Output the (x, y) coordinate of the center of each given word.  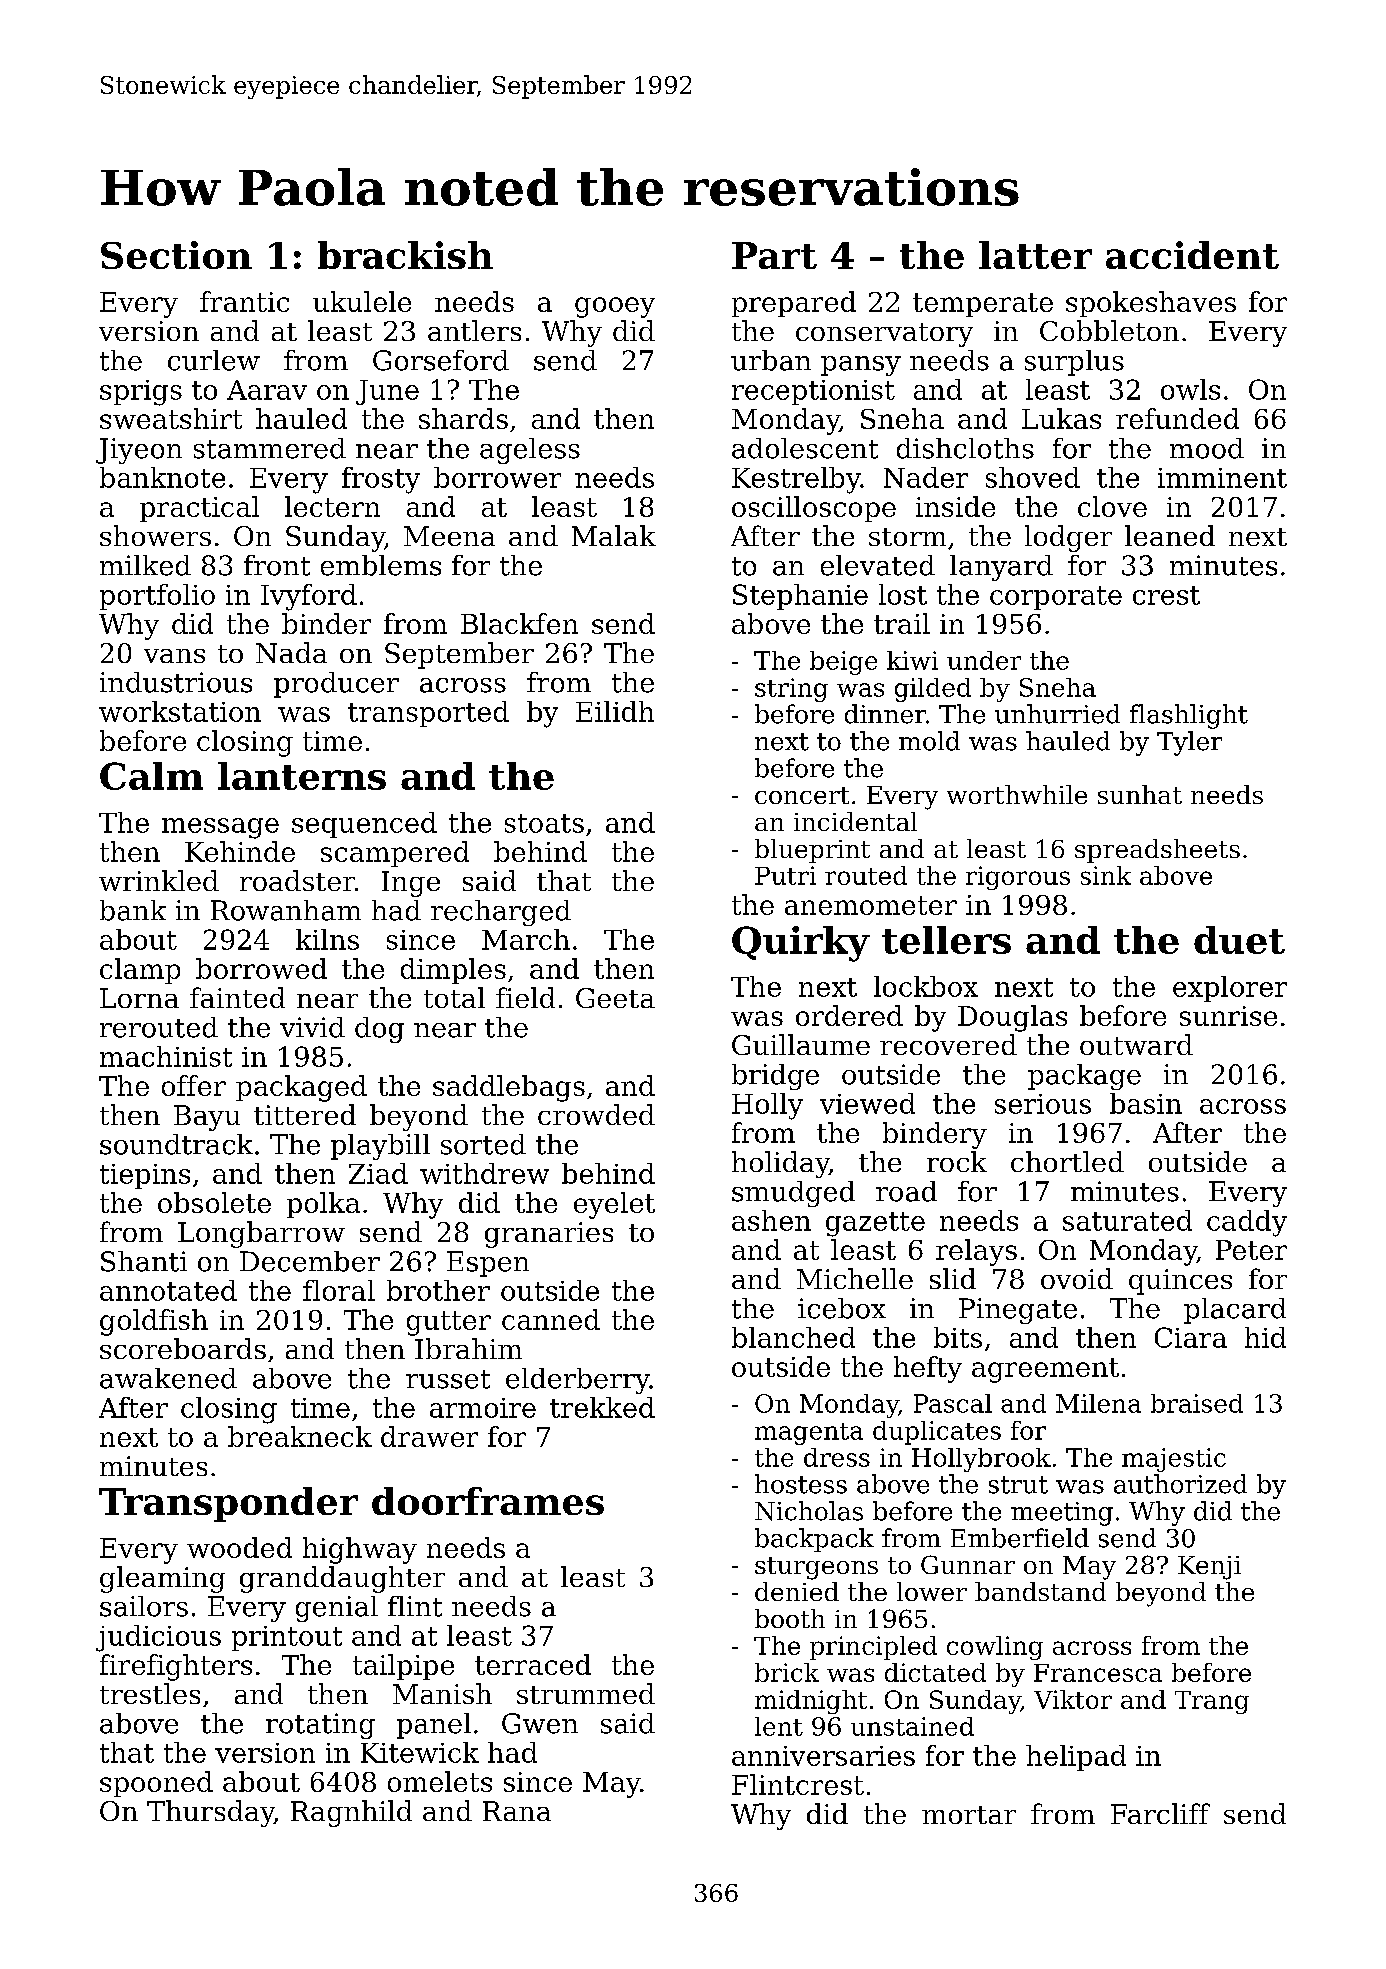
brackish (405, 255)
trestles (150, 1693)
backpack (814, 1540)
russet (448, 1379)
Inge (411, 884)
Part (774, 255)
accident (1192, 255)
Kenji (1209, 1568)
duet (1239, 940)
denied (797, 1591)
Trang (1212, 1702)
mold (929, 741)
